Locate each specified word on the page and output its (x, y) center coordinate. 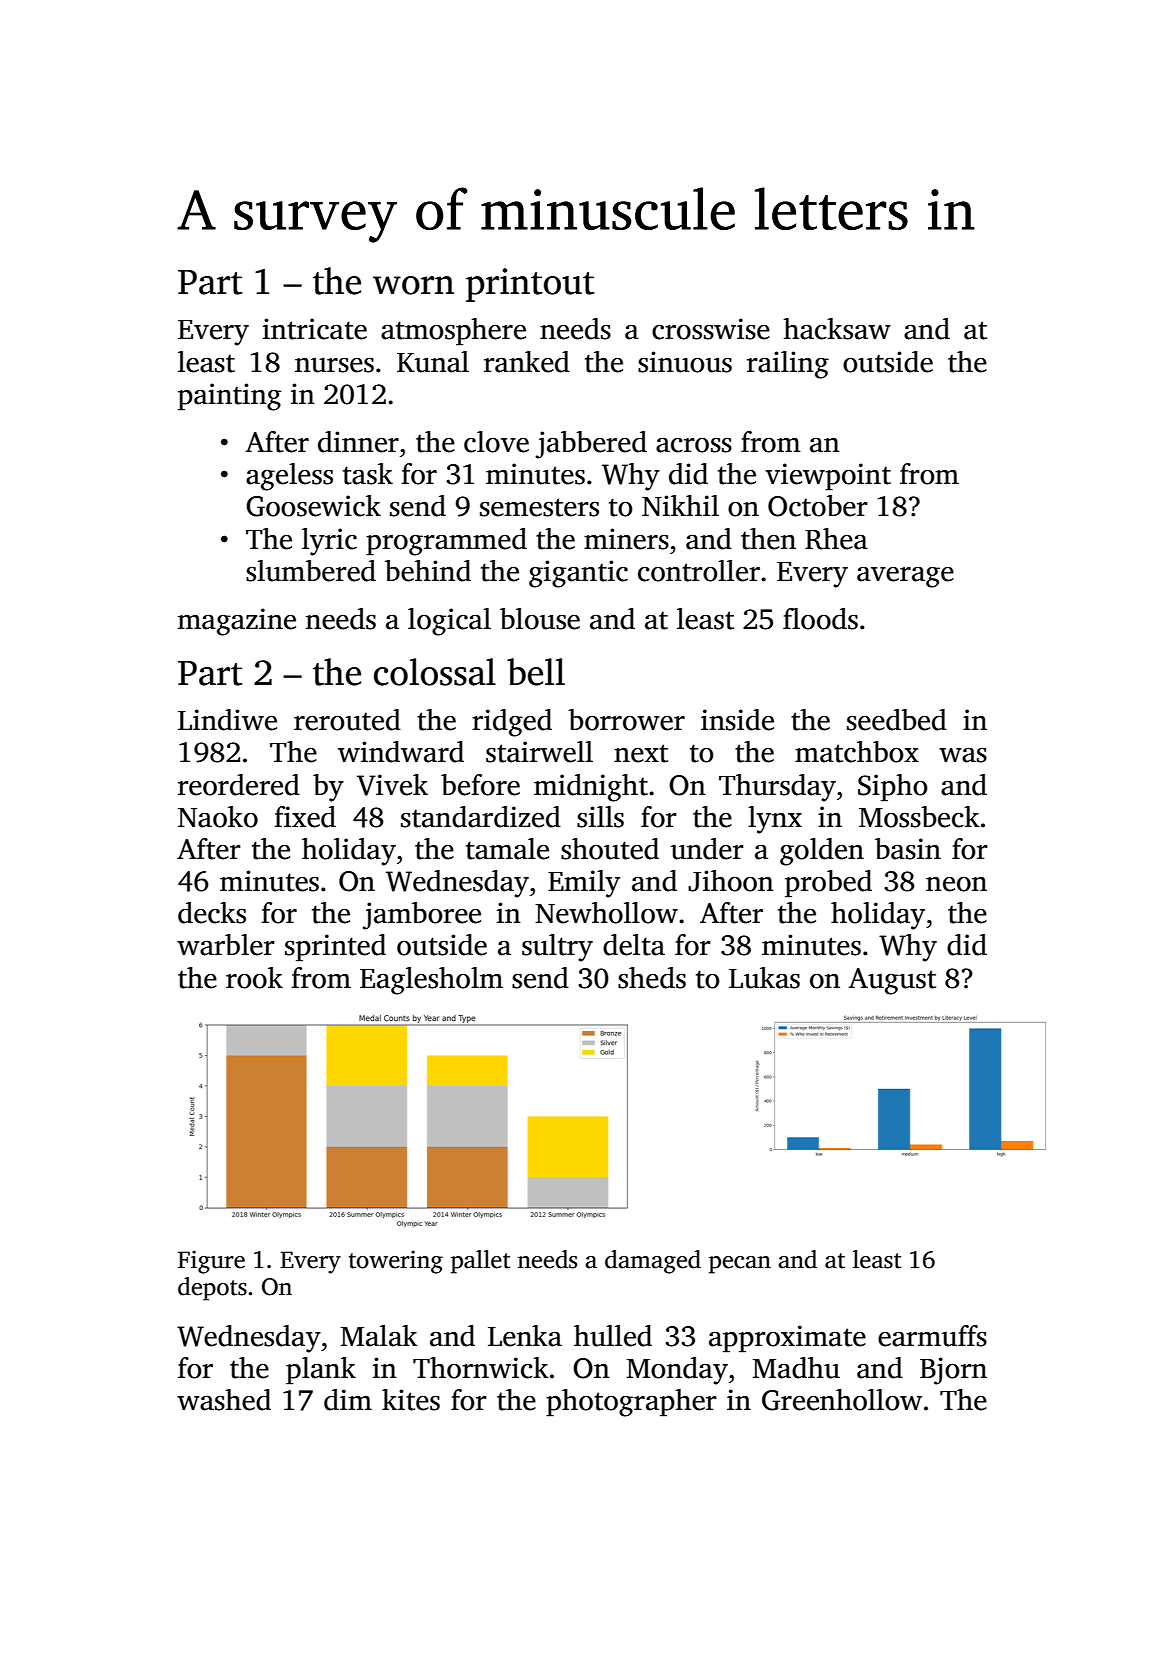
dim (348, 1400)
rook (254, 978)
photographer (631, 1403)
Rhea (836, 539)
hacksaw (837, 329)
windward (401, 752)
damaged (653, 1262)
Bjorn (953, 1371)
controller (699, 571)
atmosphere (453, 332)
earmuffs (932, 1336)
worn (413, 285)
